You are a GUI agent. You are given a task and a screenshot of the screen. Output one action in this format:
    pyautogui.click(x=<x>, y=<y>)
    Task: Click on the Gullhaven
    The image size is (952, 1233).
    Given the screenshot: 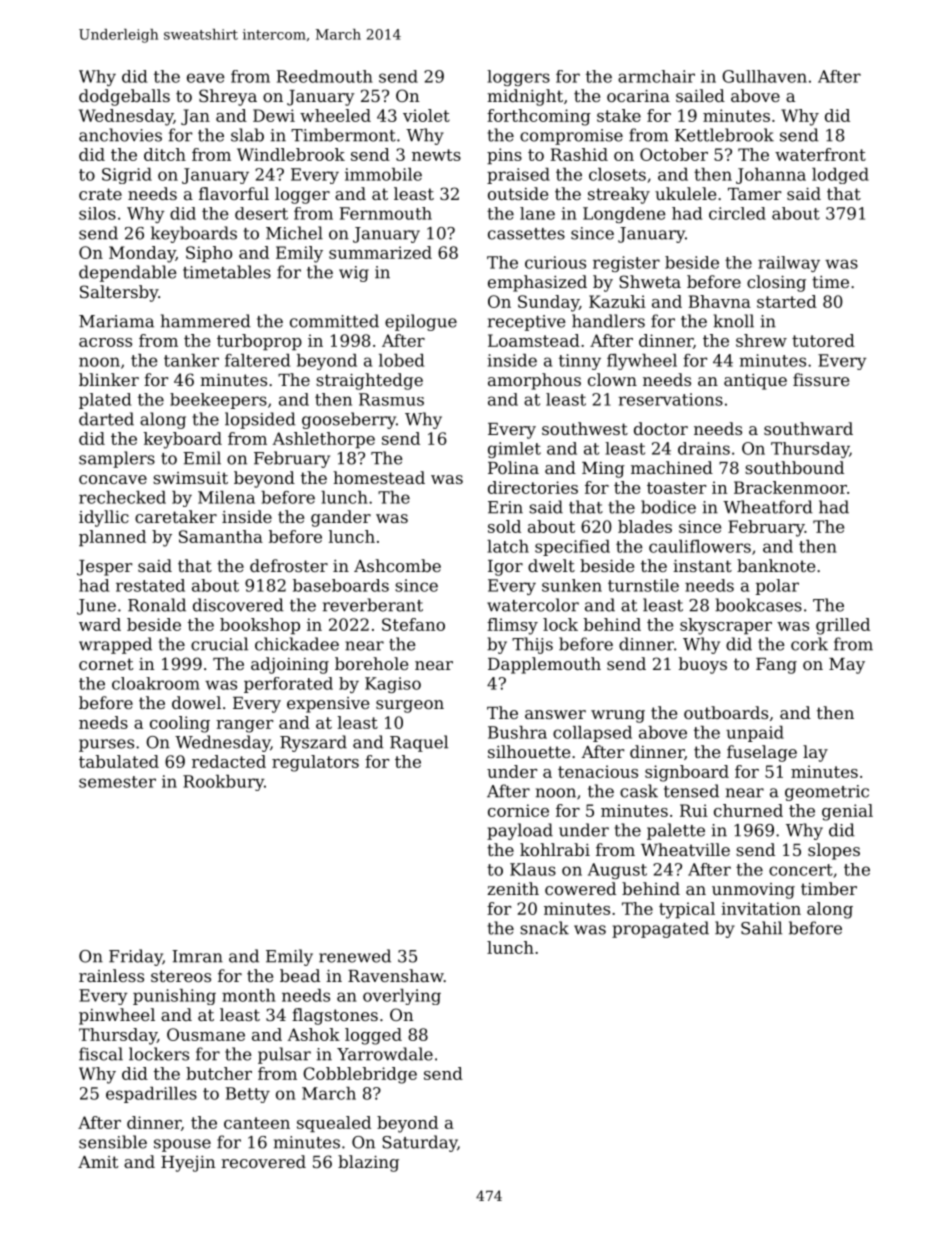 What is the action you would take?
    pyautogui.click(x=764, y=76)
